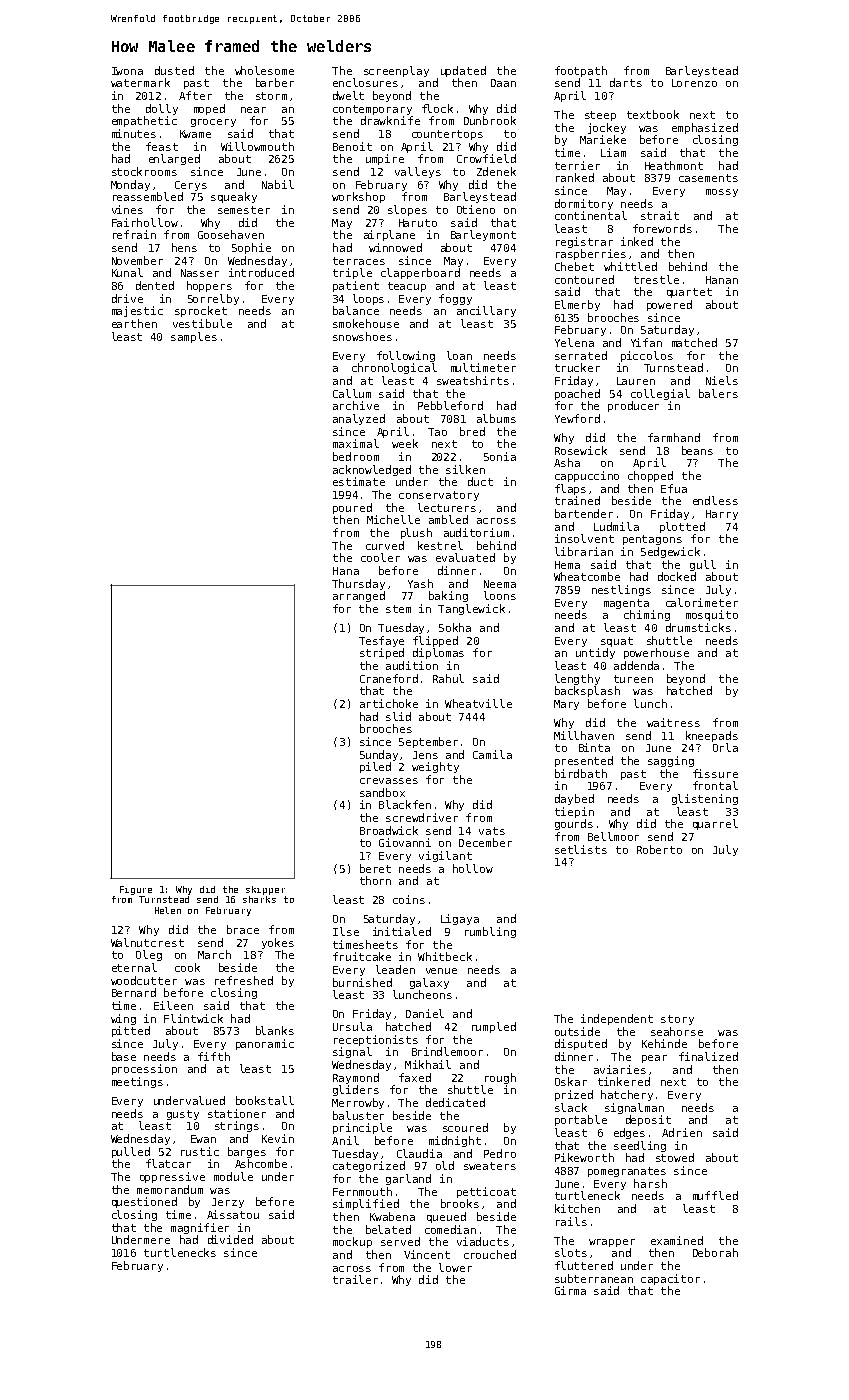  I want to click on wholesome, so click(264, 70).
